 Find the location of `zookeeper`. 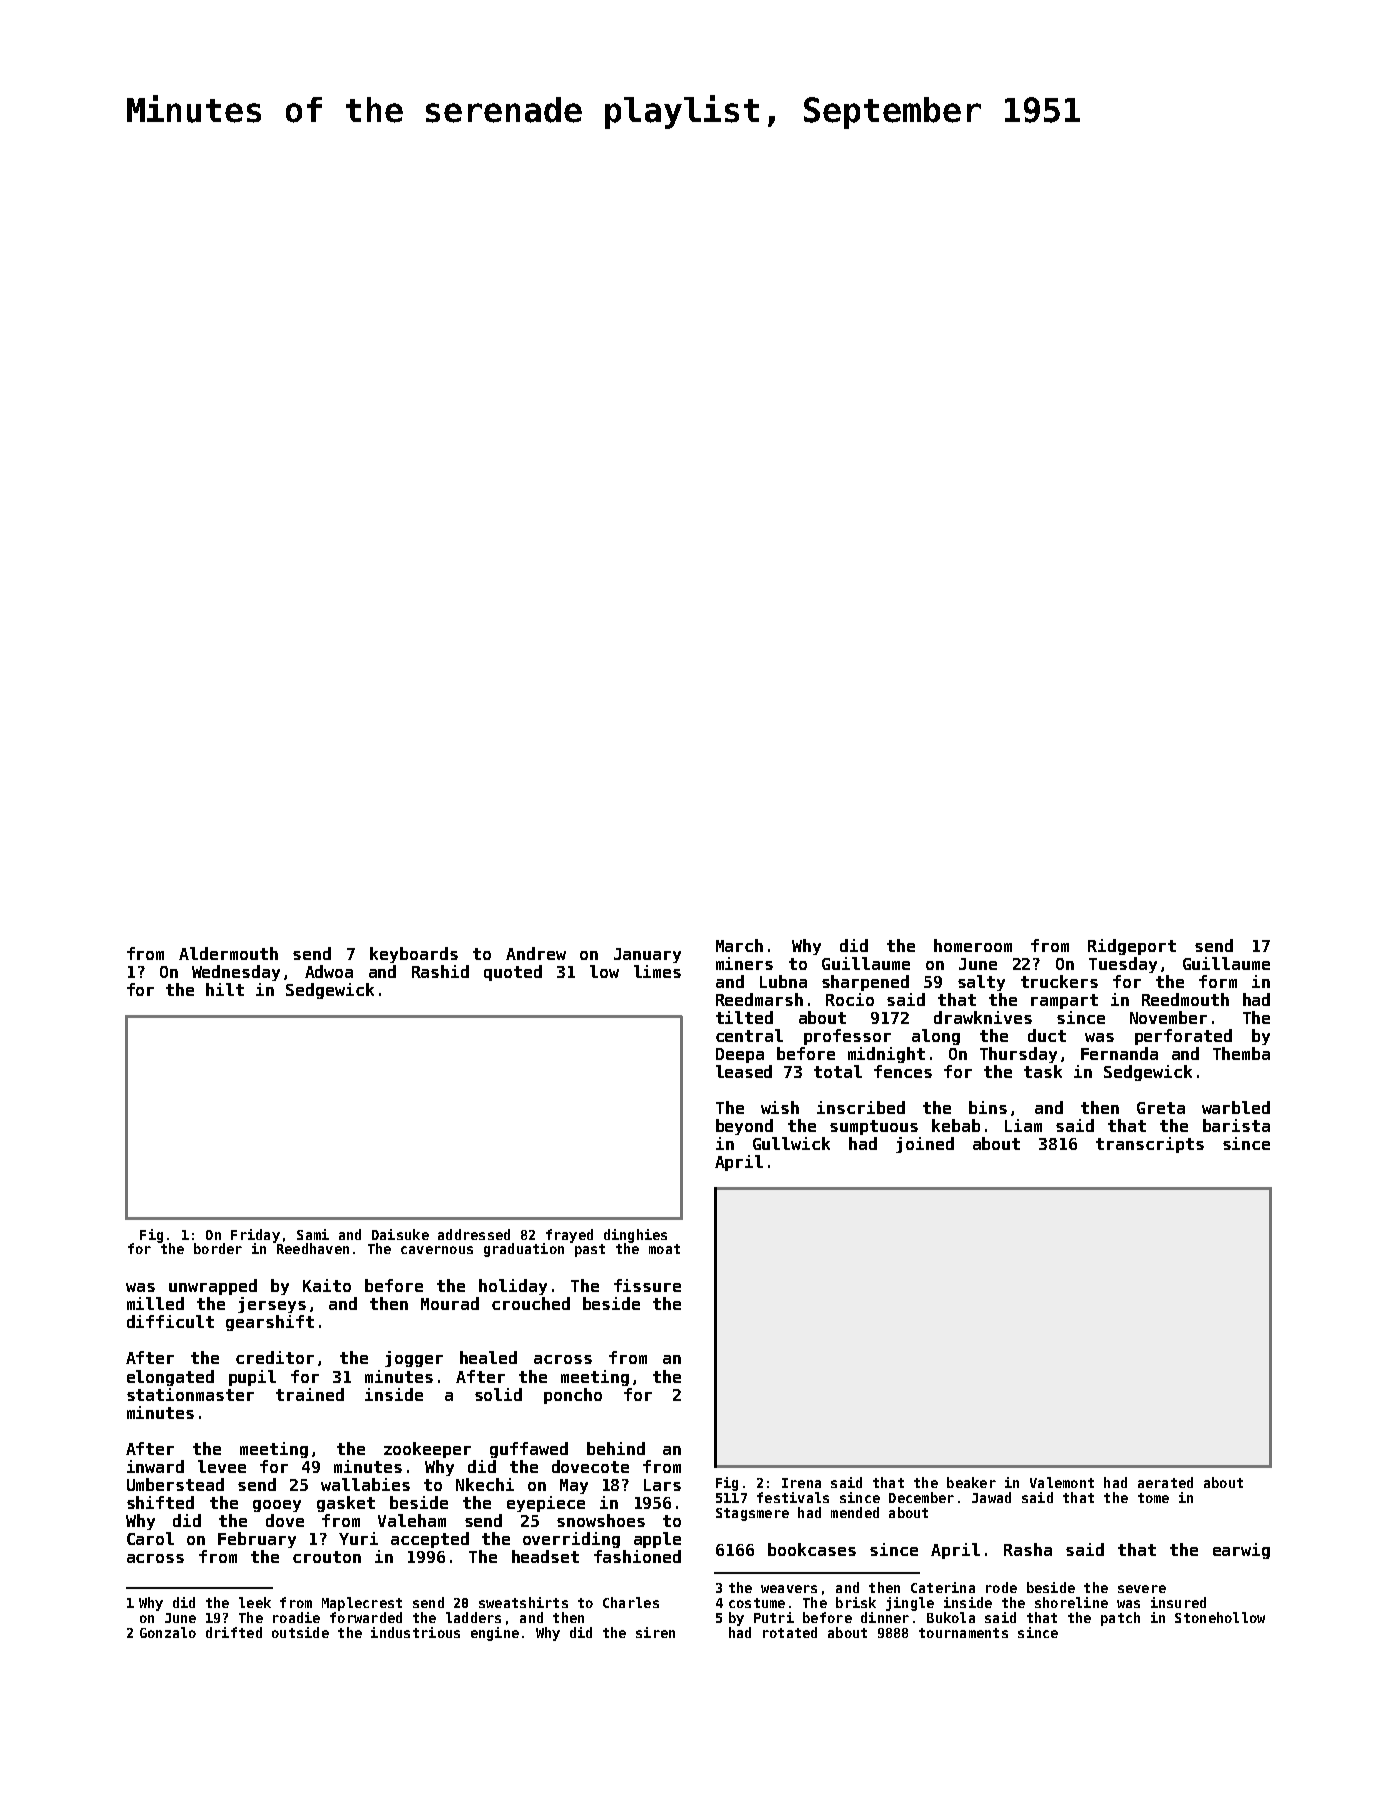

zookeeper is located at coordinates (427, 1450).
